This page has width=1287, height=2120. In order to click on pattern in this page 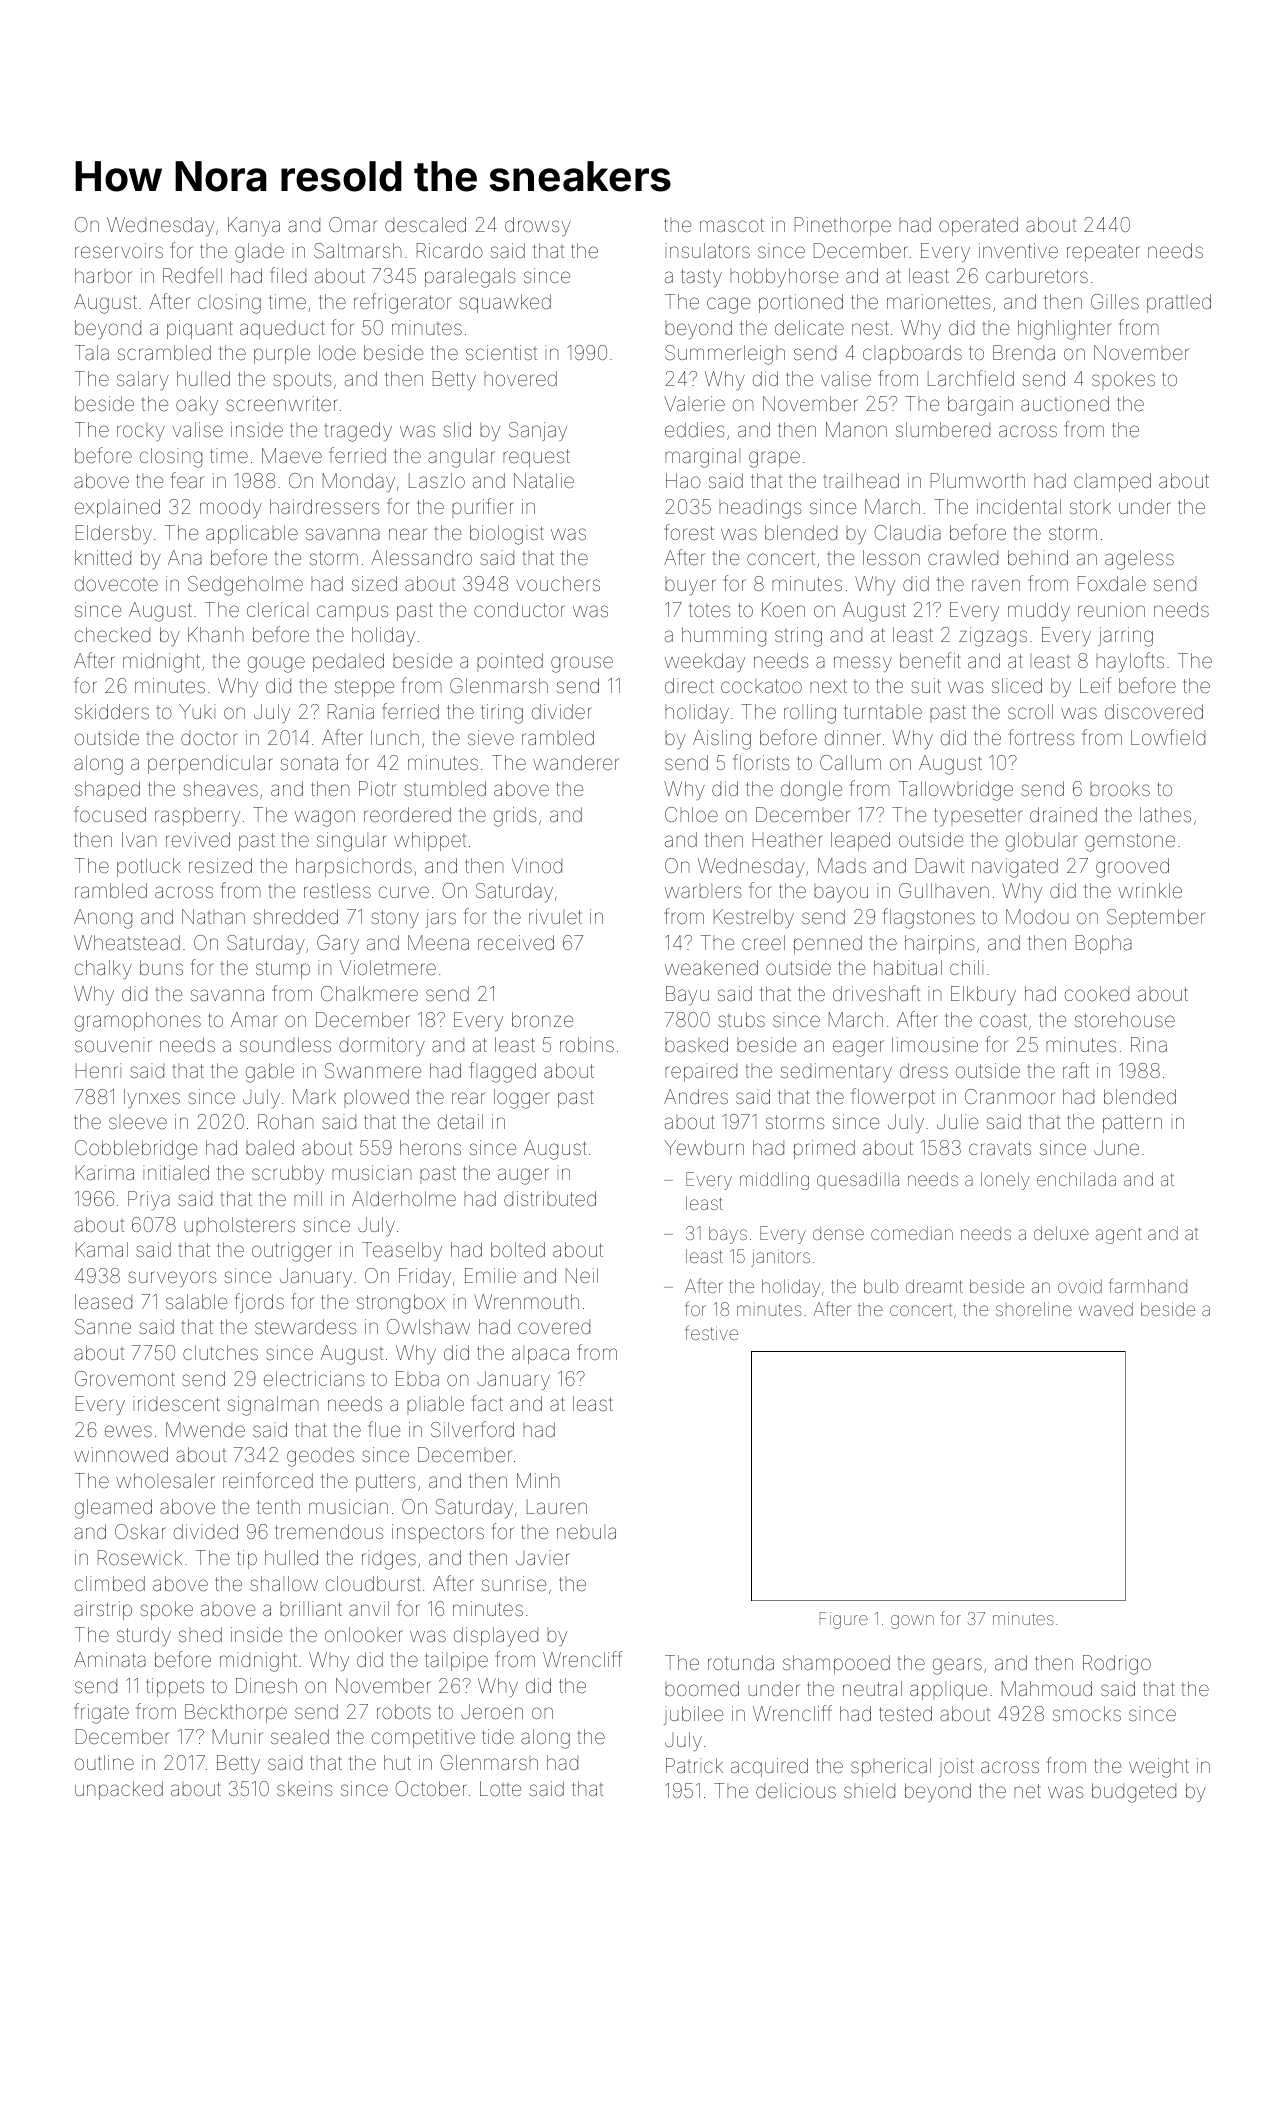, I will do `click(1132, 1124)`.
